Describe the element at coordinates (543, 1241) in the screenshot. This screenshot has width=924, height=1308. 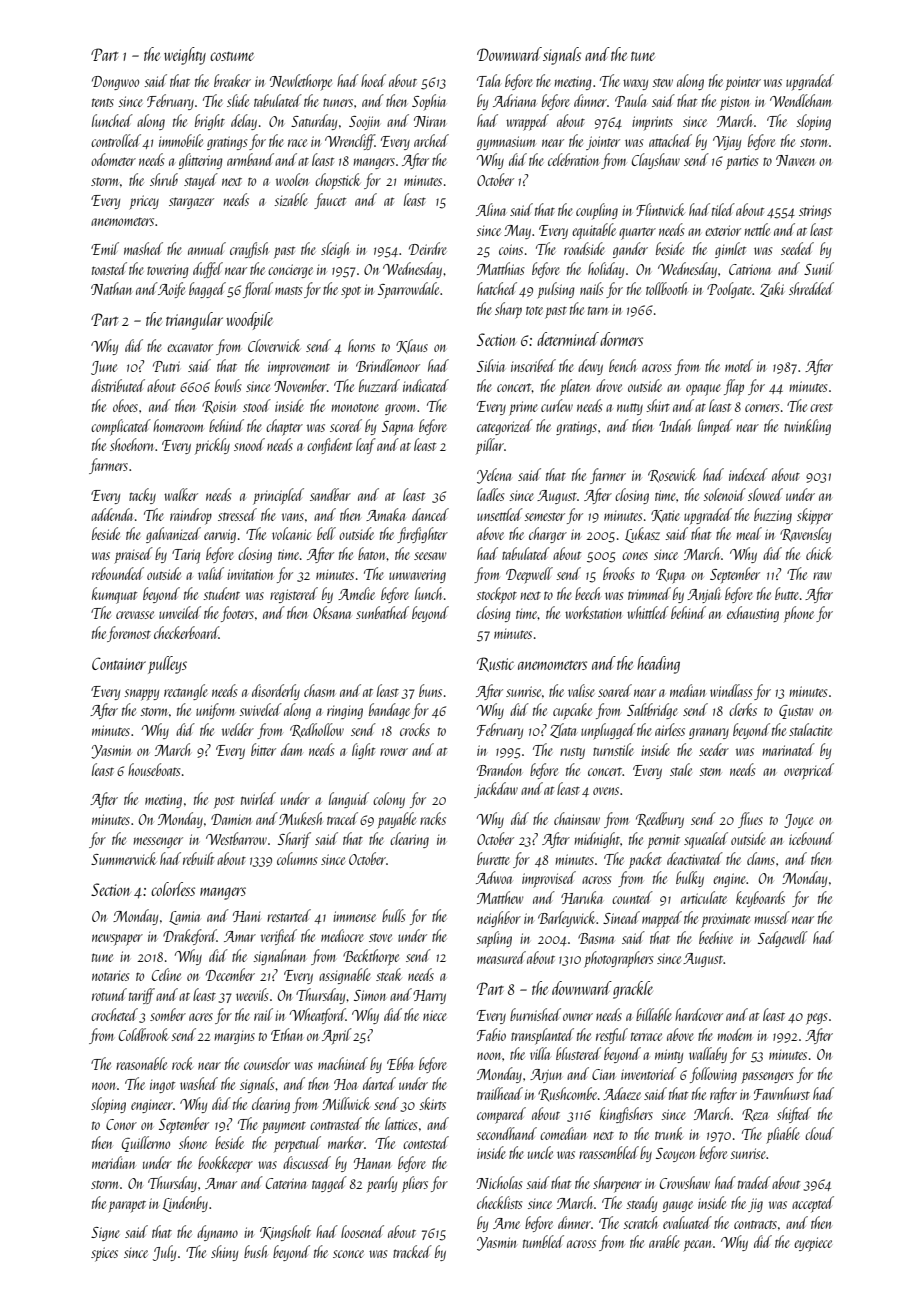
I see `tumbled` at that location.
